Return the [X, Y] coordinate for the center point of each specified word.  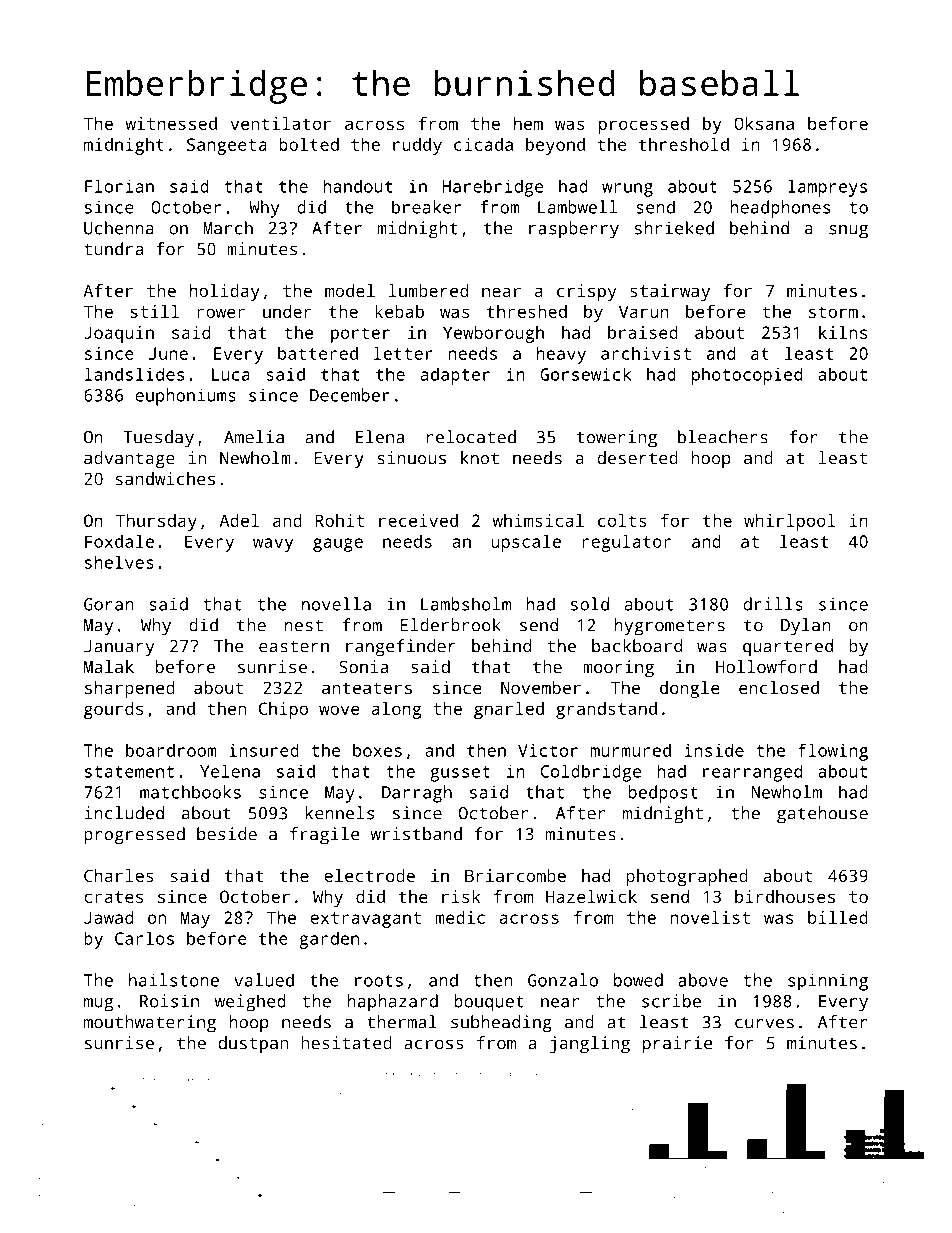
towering [617, 439]
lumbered [429, 290]
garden [329, 940]
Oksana [764, 123]
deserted [638, 458]
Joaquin [119, 334]
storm [833, 312]
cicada [483, 144]
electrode [369, 875]
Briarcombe [515, 875]
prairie [677, 1045]
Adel [239, 520]
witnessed [171, 123]
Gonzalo [563, 980]
